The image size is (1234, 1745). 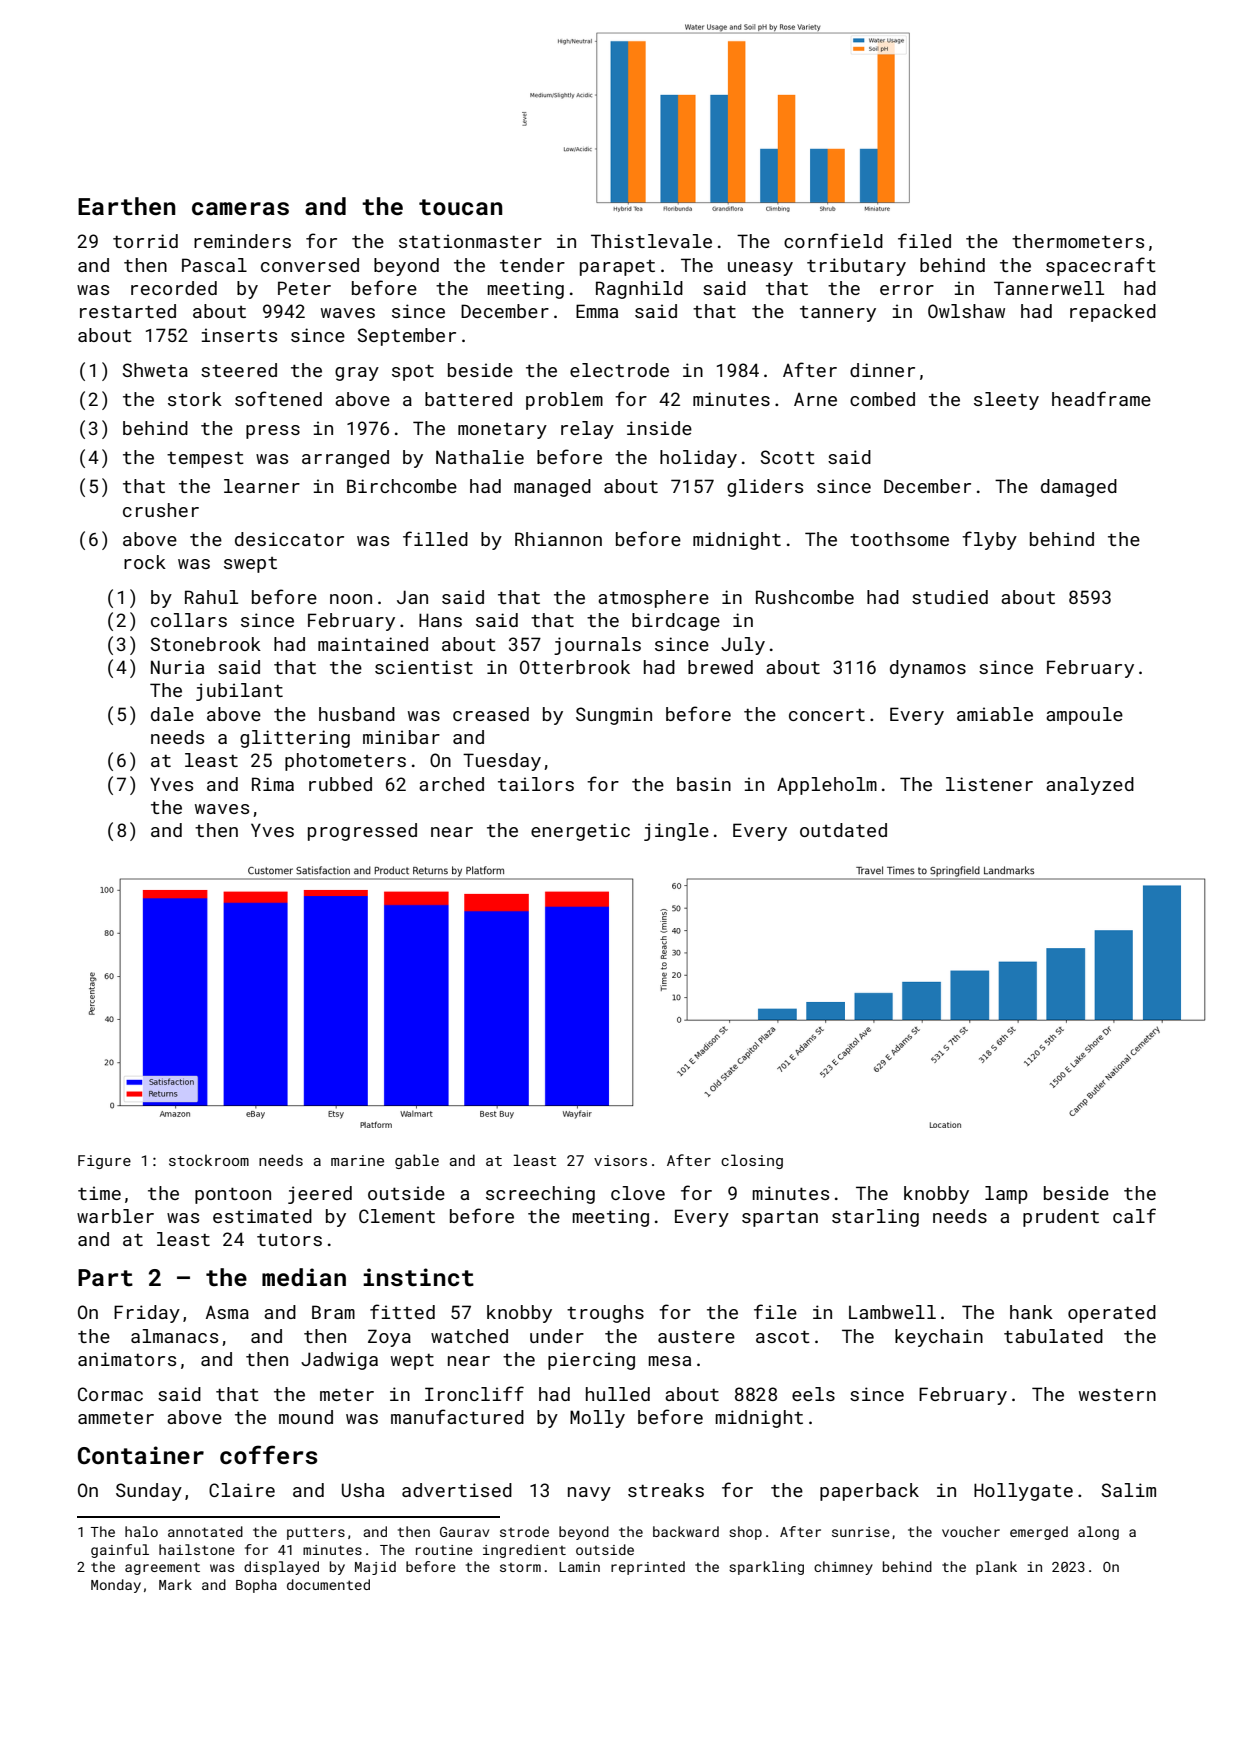 What do you see at coordinates (162, 1568) in the screenshot?
I see `agreement` at bounding box center [162, 1568].
